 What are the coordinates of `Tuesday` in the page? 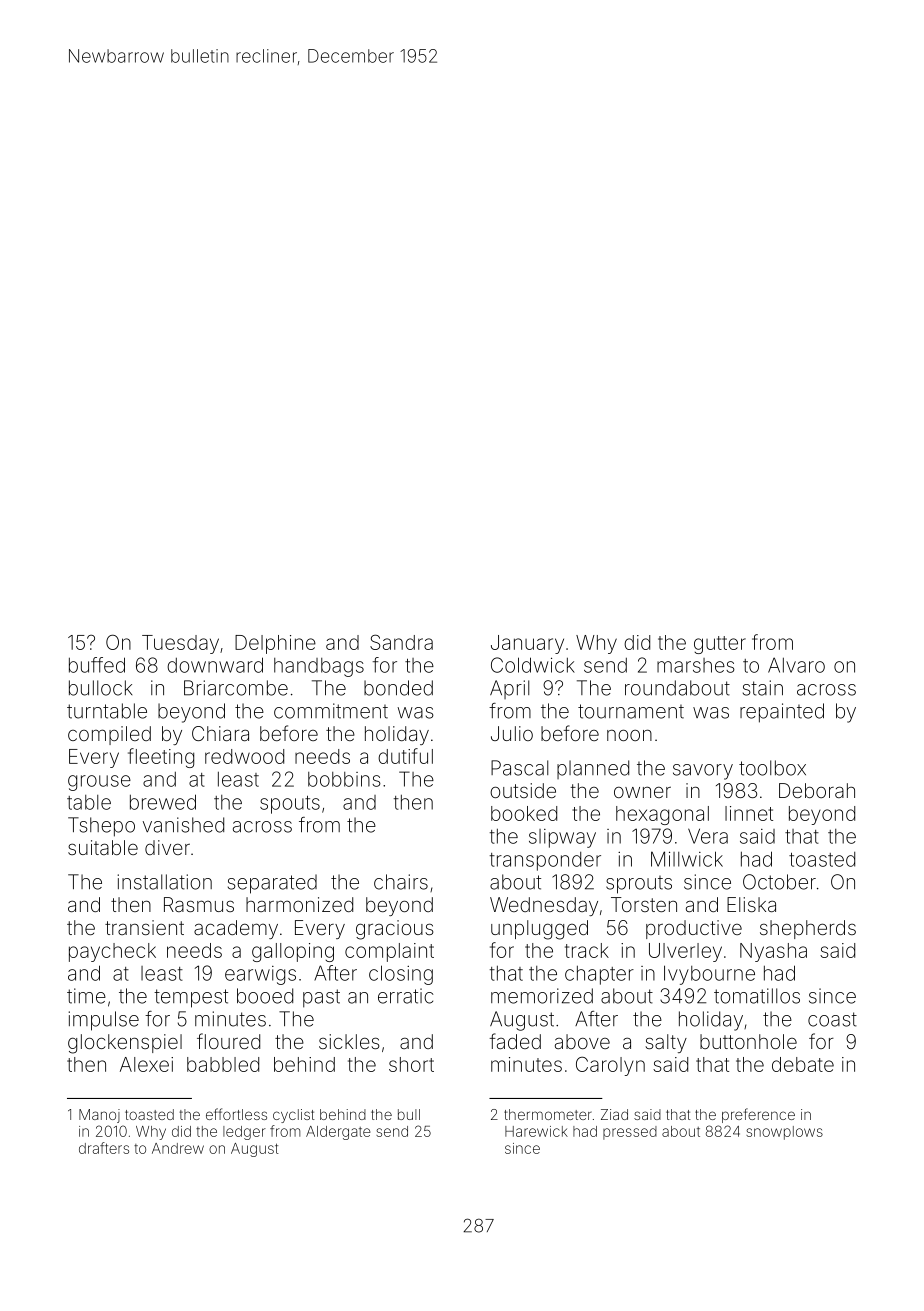 It's located at (180, 644).
